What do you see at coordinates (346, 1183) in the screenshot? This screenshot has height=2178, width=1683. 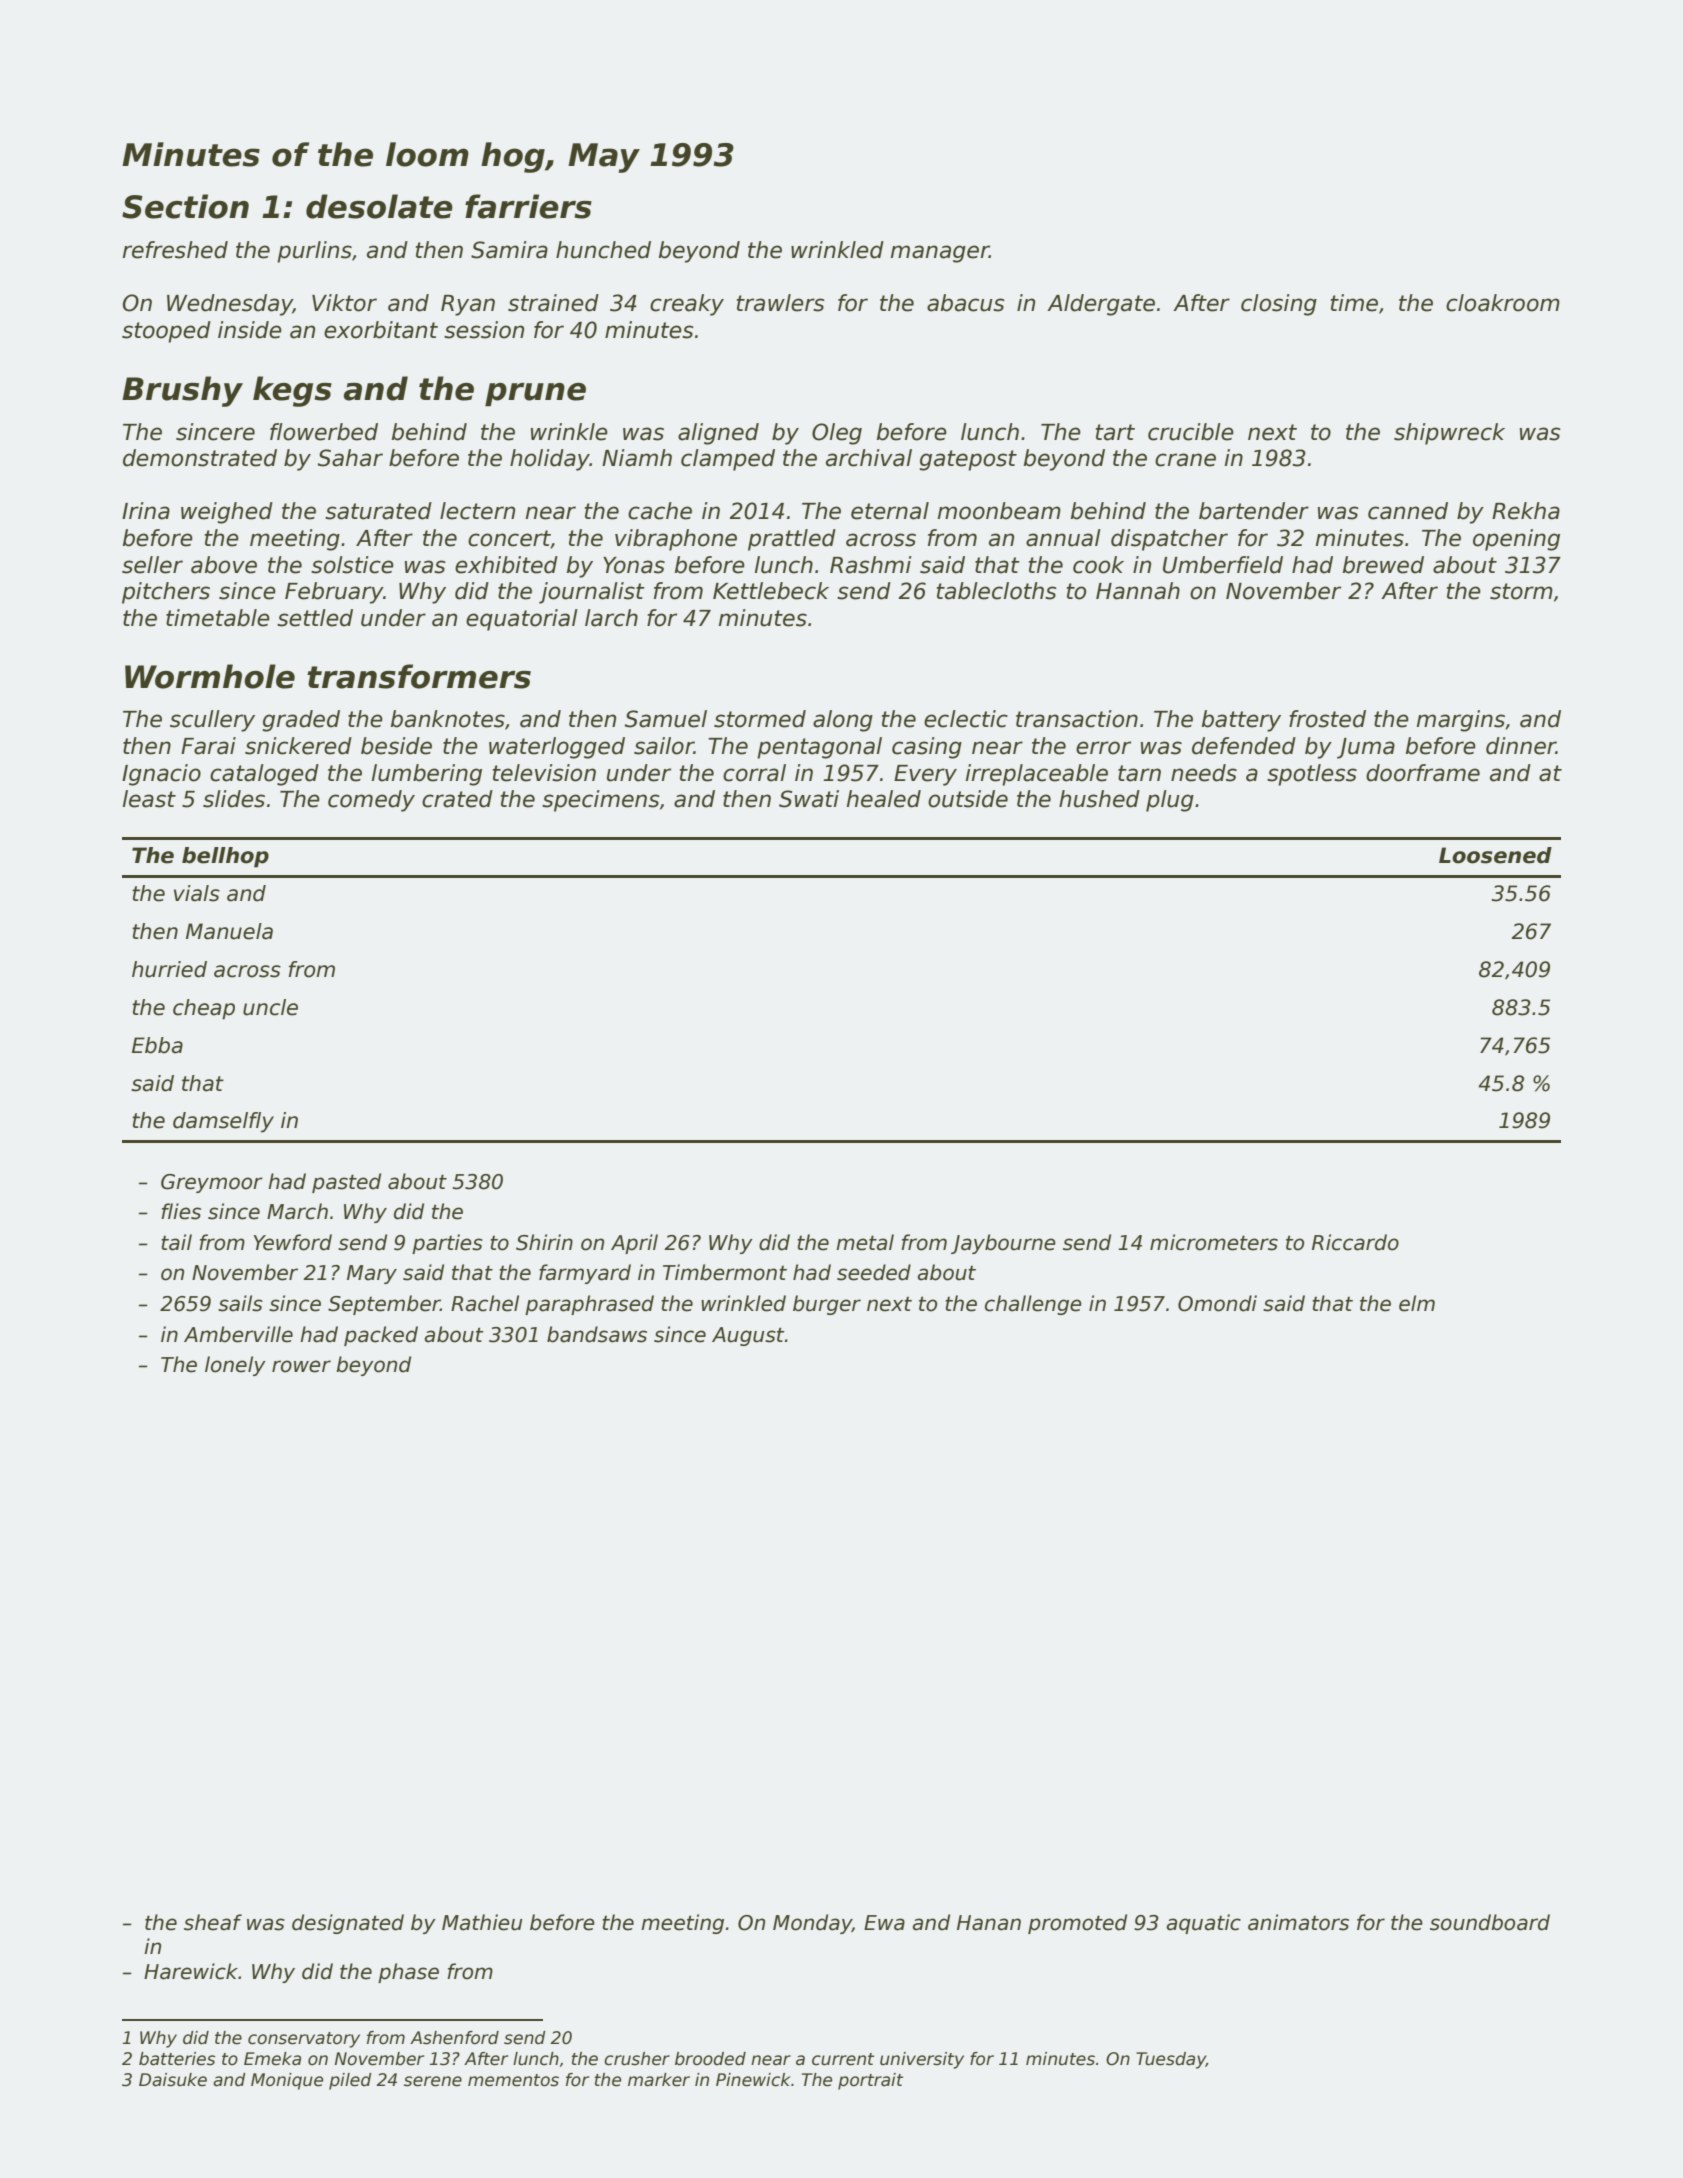 I see `pasted` at bounding box center [346, 1183].
